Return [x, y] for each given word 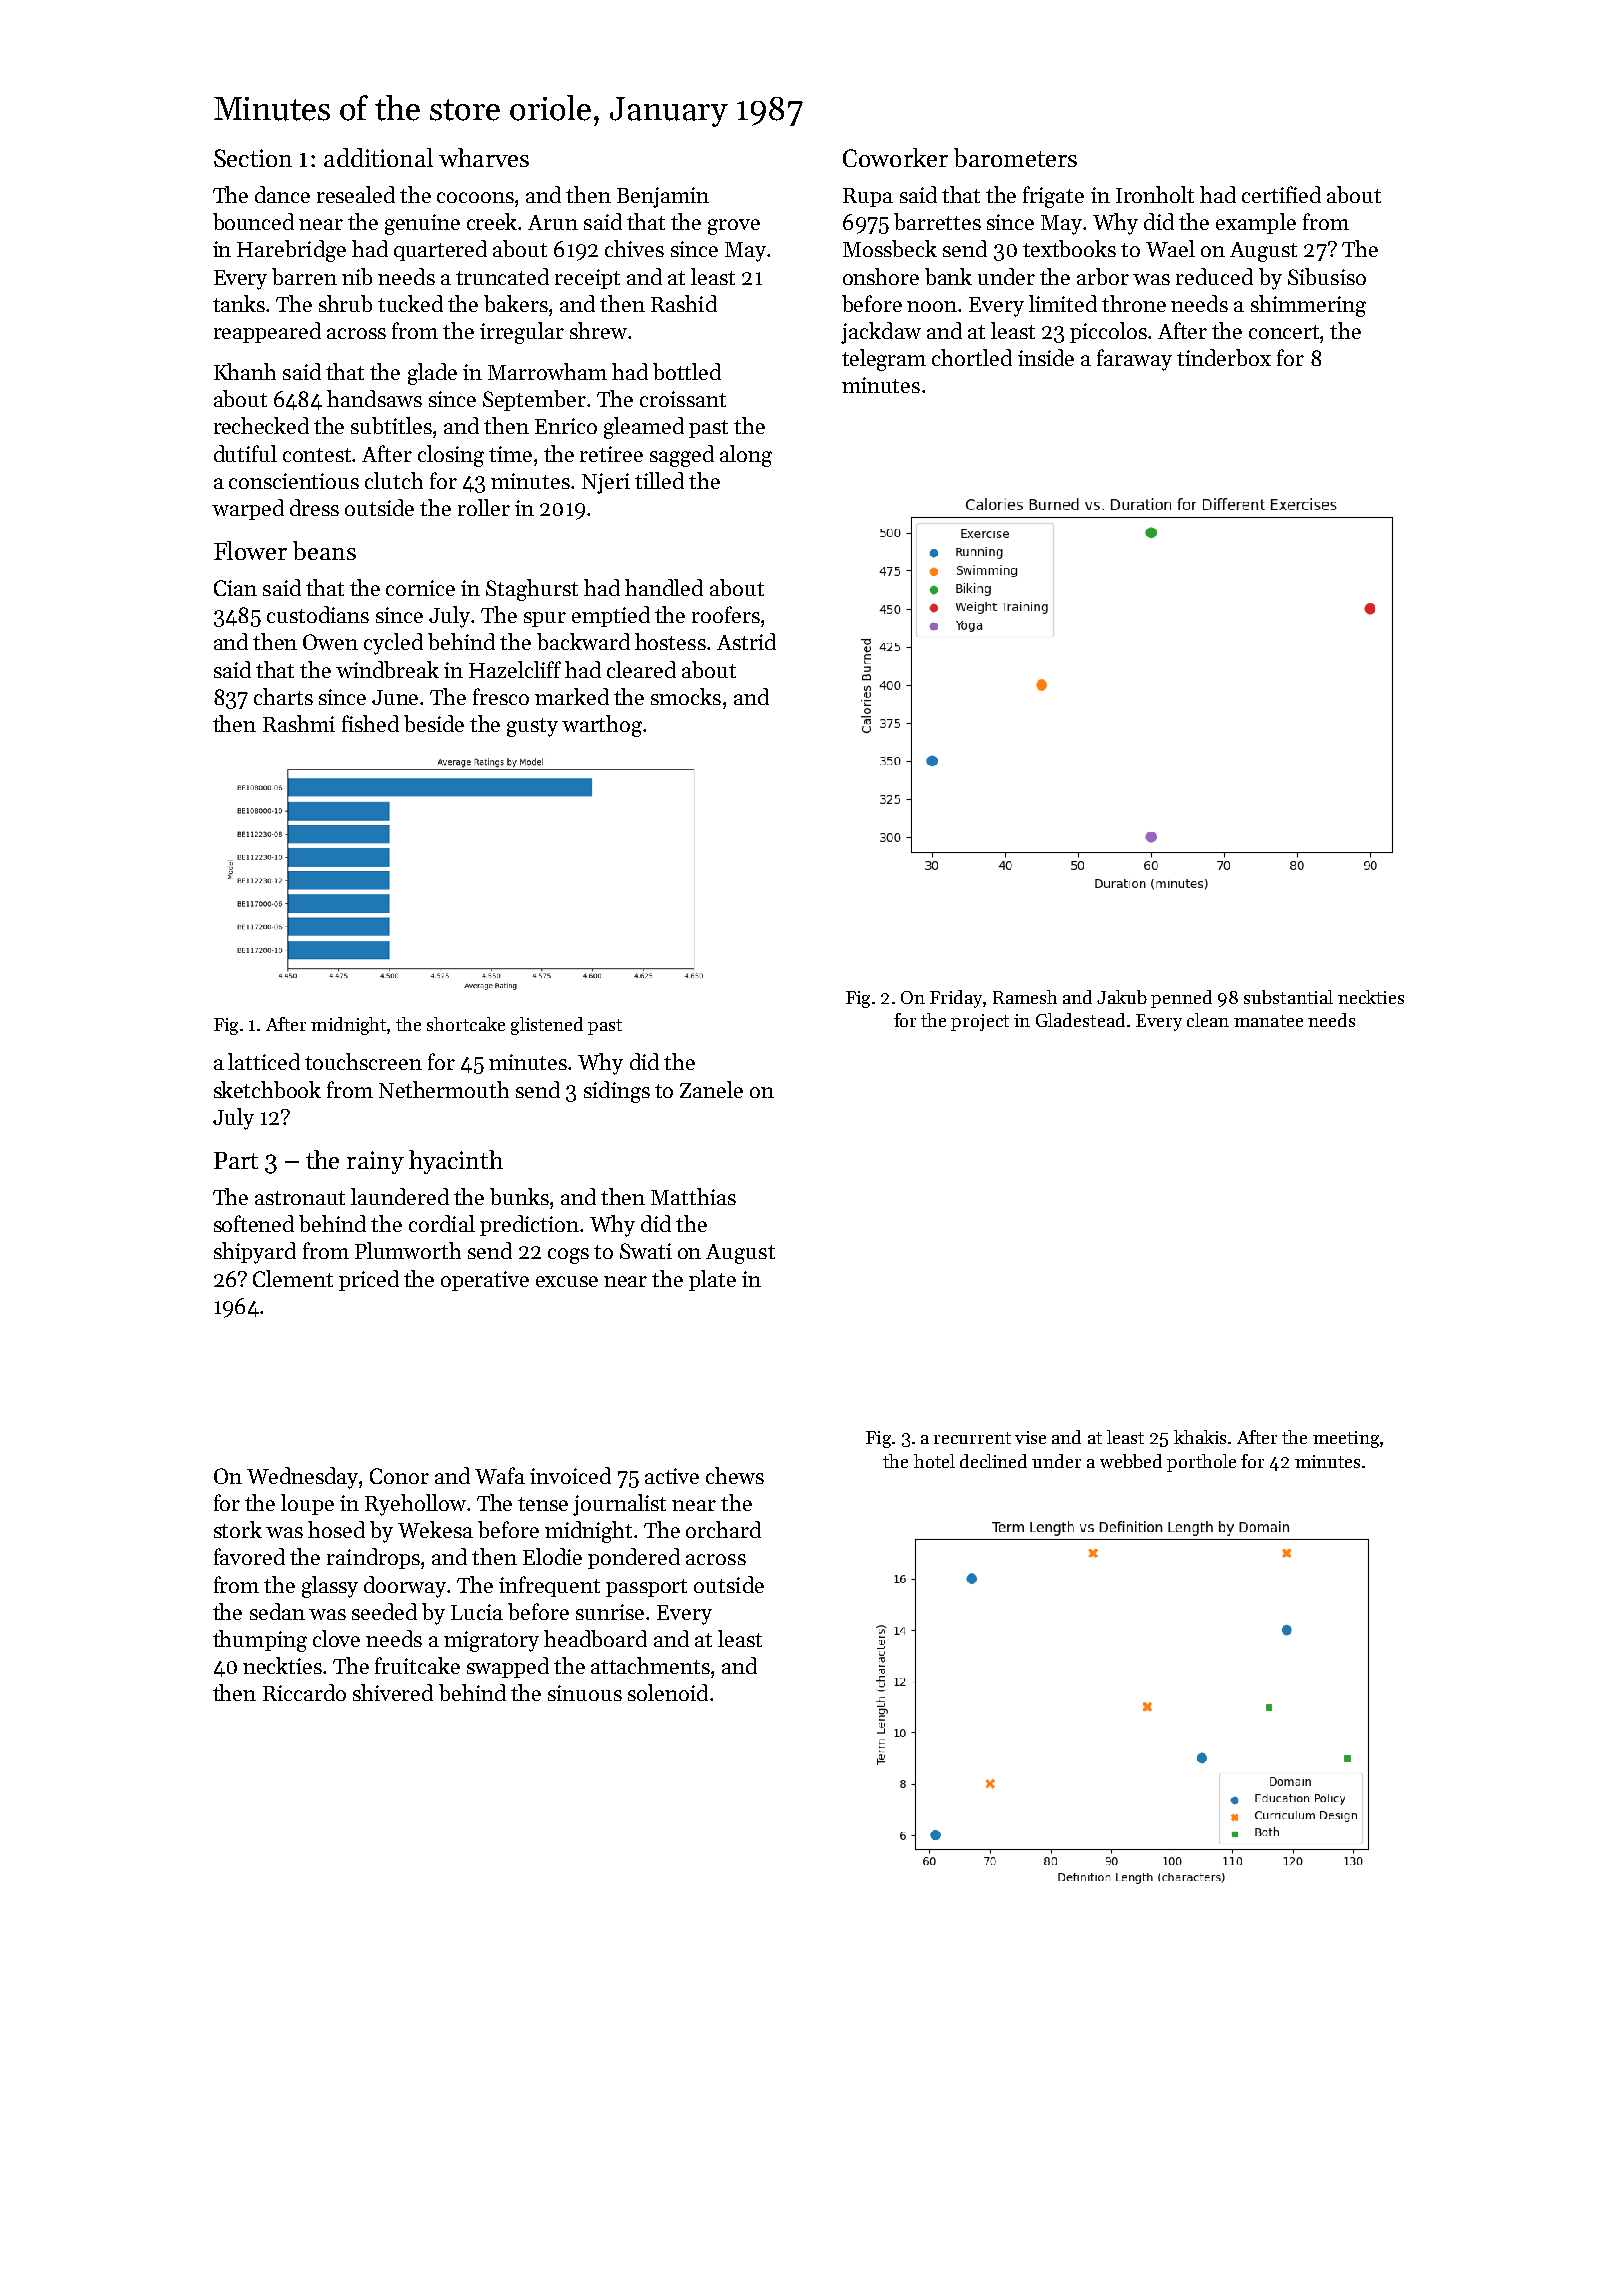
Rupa [868, 197]
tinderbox [1224, 357]
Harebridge [291, 251]
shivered [393, 1692]
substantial [1288, 997]
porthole [1201, 1463]
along [746, 456]
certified [1281, 194]
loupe [307, 1504]
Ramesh [1025, 997]
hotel [934, 1461]
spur [545, 619]
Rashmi [299, 723]
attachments [650, 1665]
